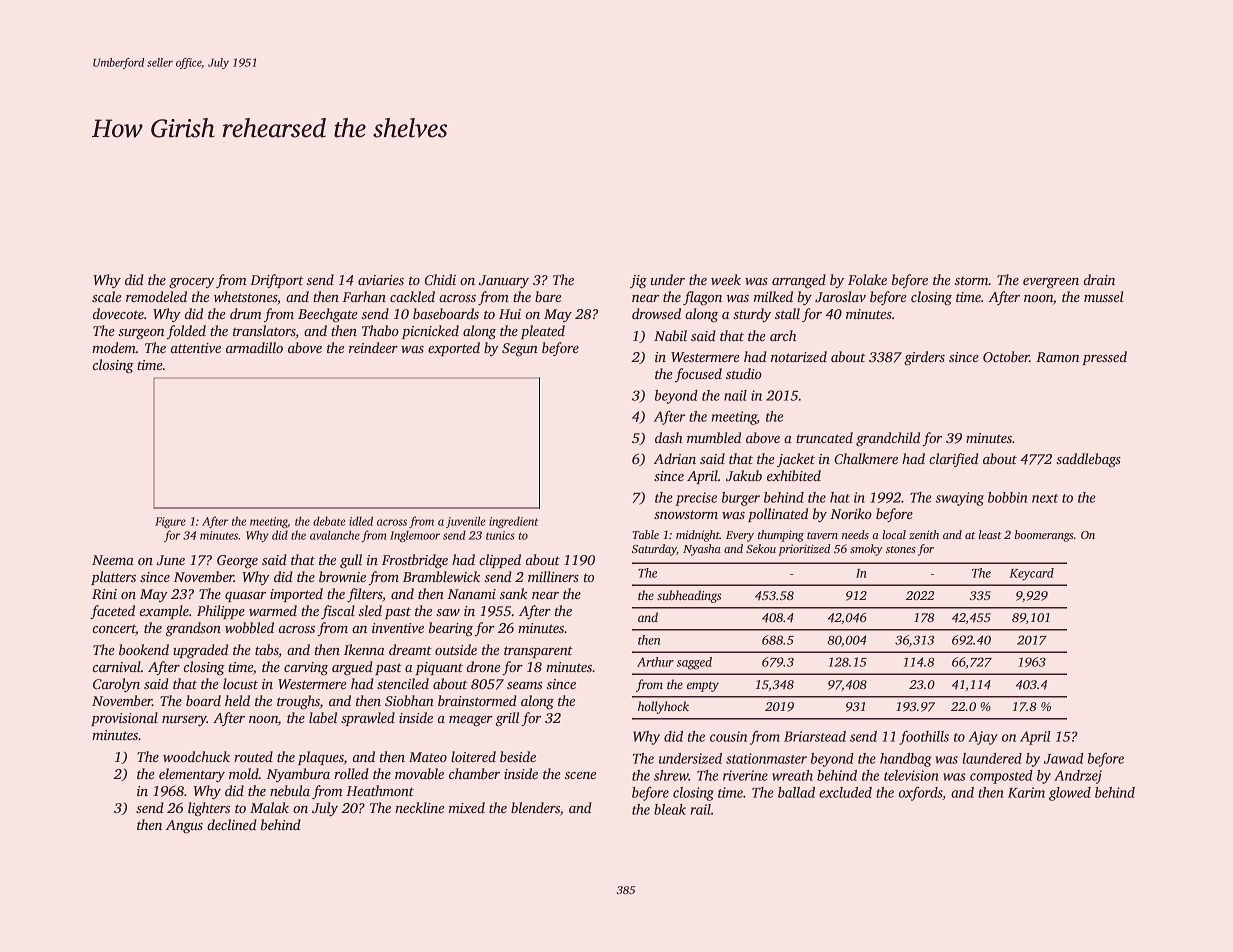  Describe the element at coordinates (735, 395) in the screenshot. I see `nail` at that location.
